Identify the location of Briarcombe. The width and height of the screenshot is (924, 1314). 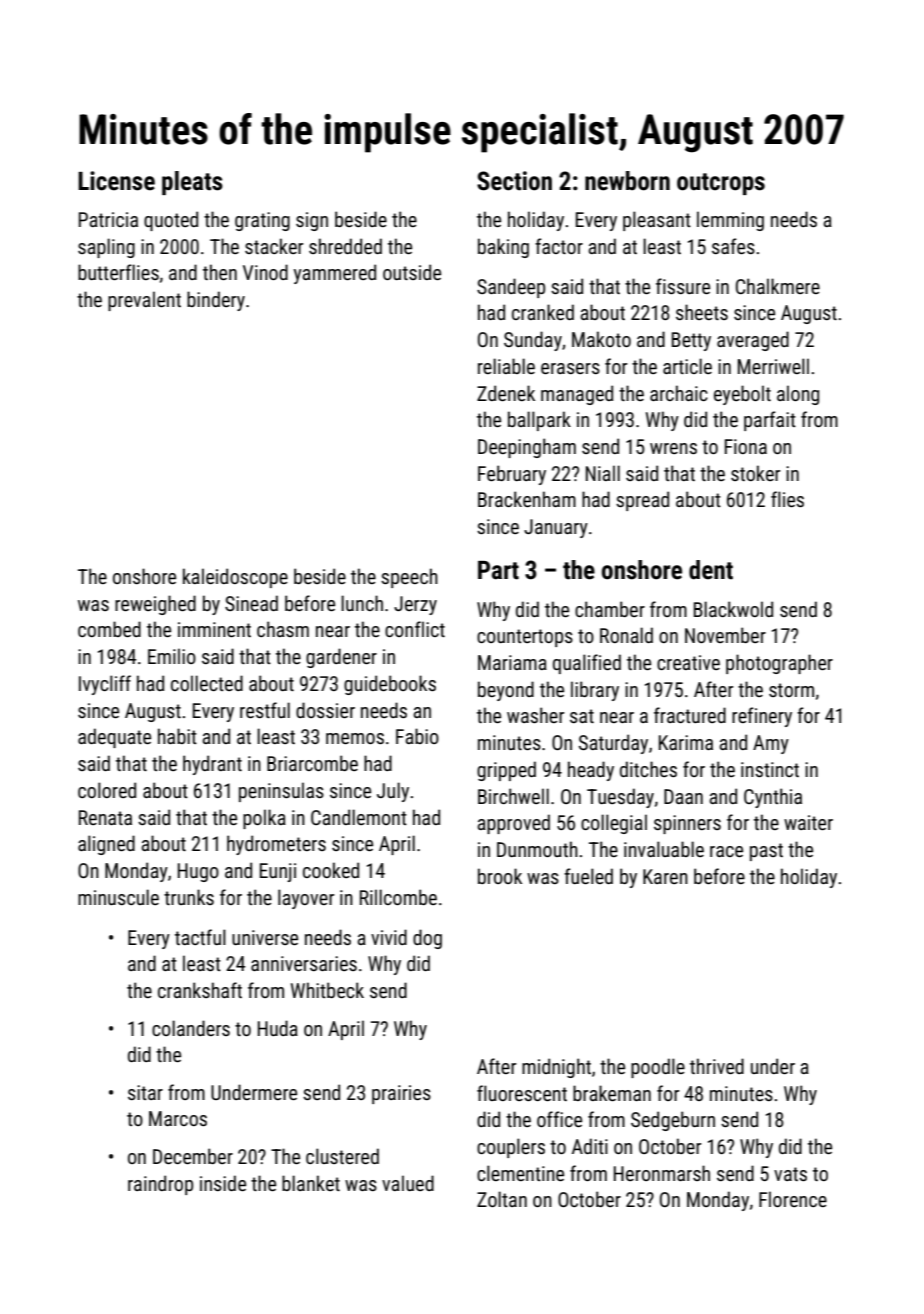
(312, 763).
